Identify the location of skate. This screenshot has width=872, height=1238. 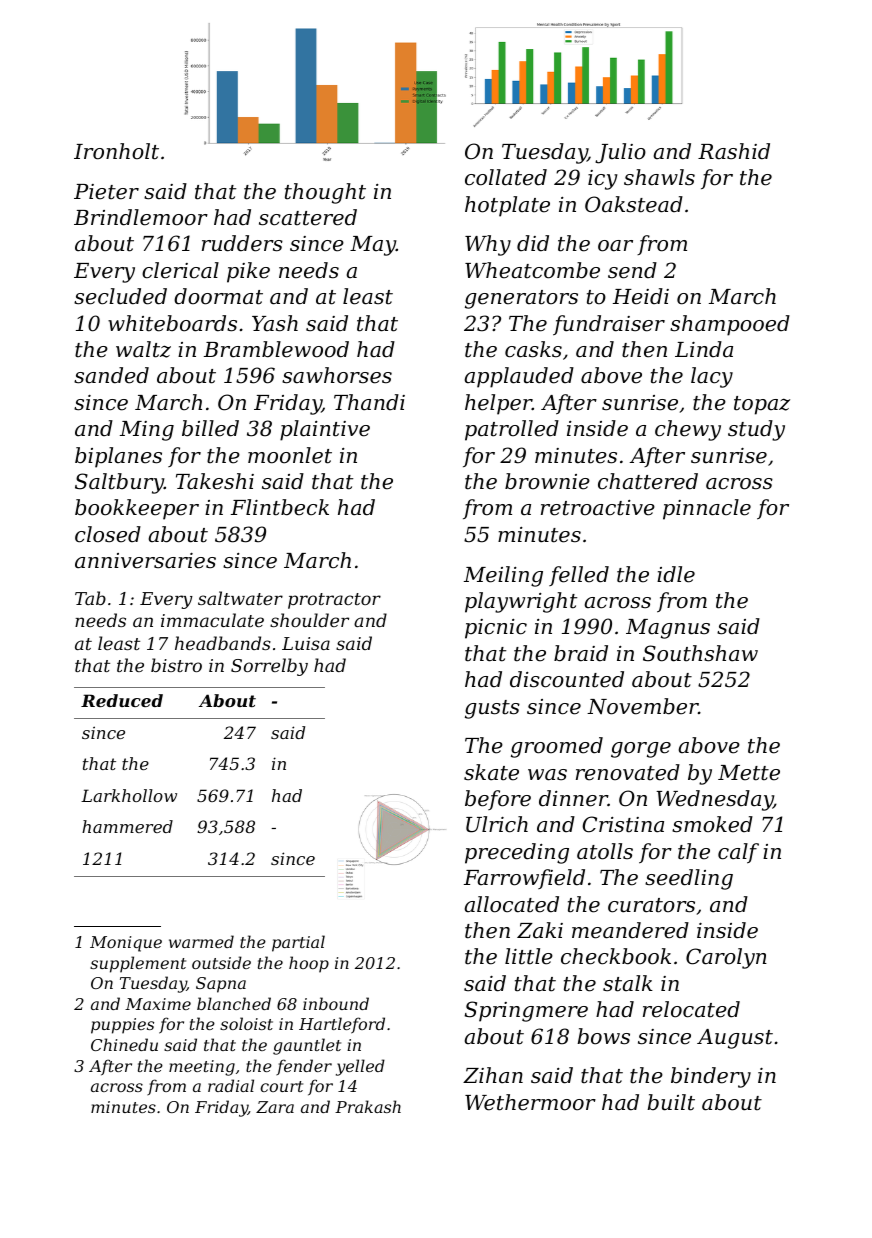
(491, 772).
